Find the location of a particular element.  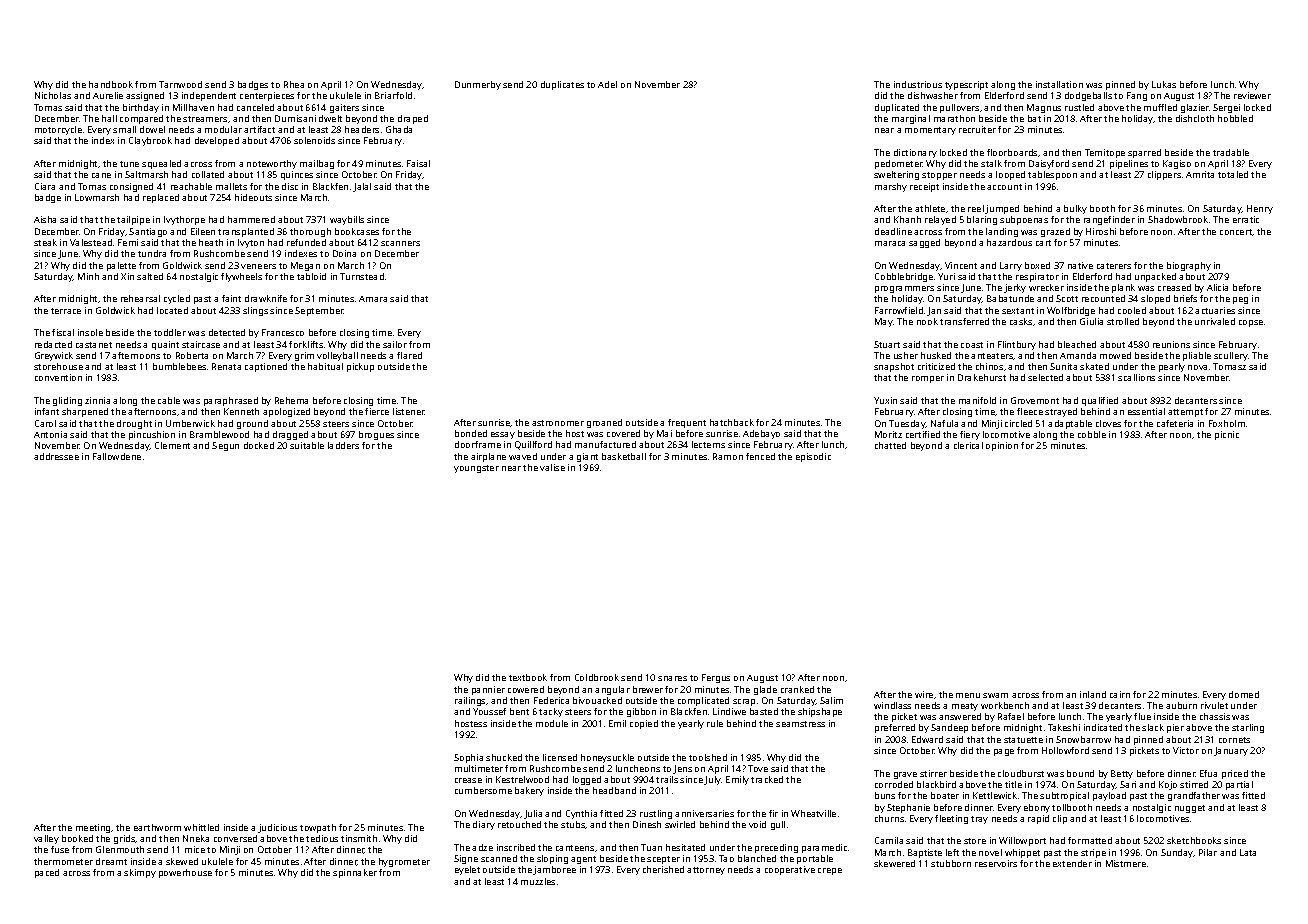

Adel is located at coordinates (607, 84).
